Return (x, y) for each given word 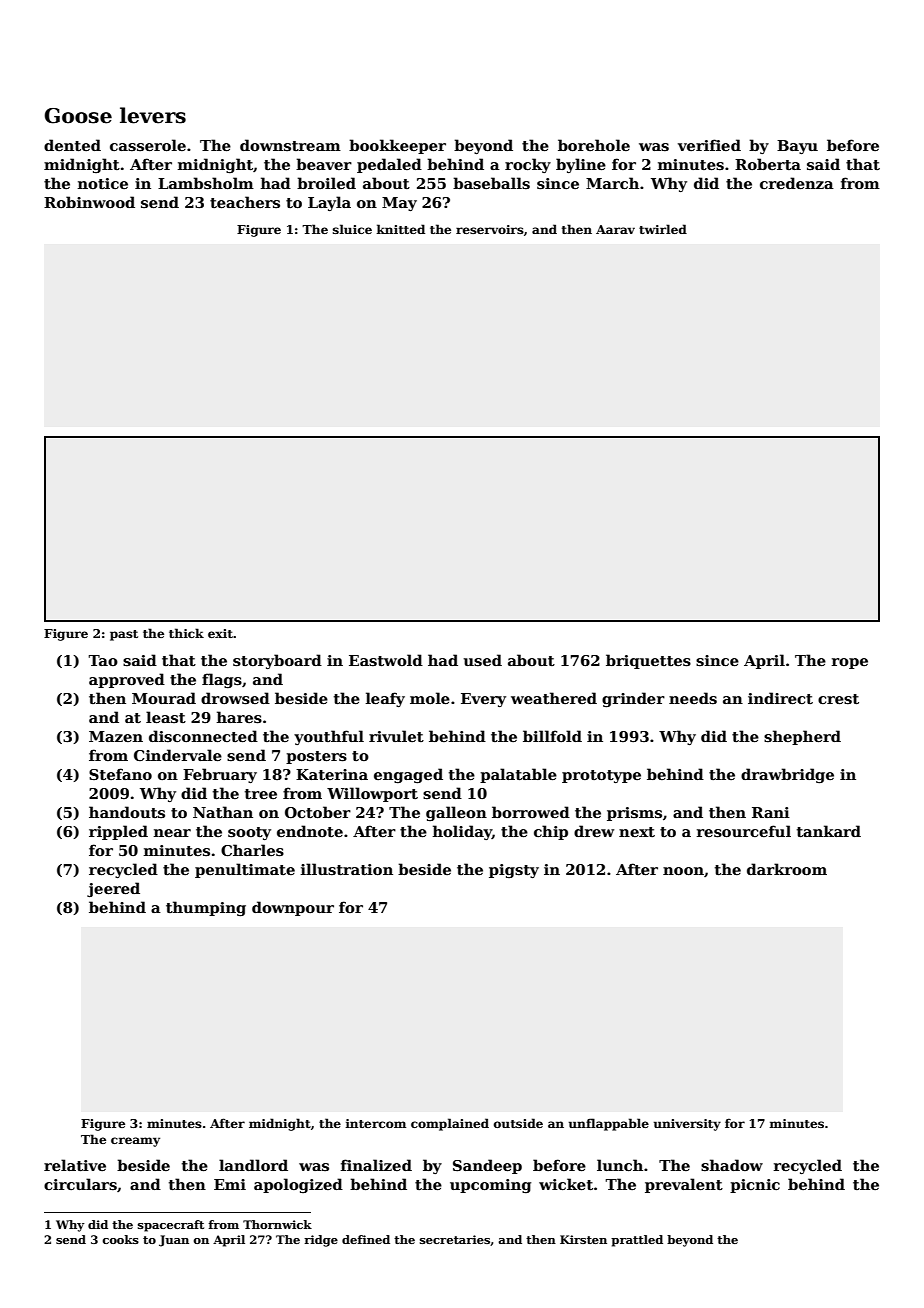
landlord (253, 1165)
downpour (293, 908)
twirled (663, 229)
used (483, 660)
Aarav (615, 229)
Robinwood (89, 202)
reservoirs (490, 229)
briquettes (648, 661)
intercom (375, 1123)
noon (683, 871)
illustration (347, 869)
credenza (797, 183)
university (687, 1125)
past (124, 635)
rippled (118, 832)
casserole (148, 145)
